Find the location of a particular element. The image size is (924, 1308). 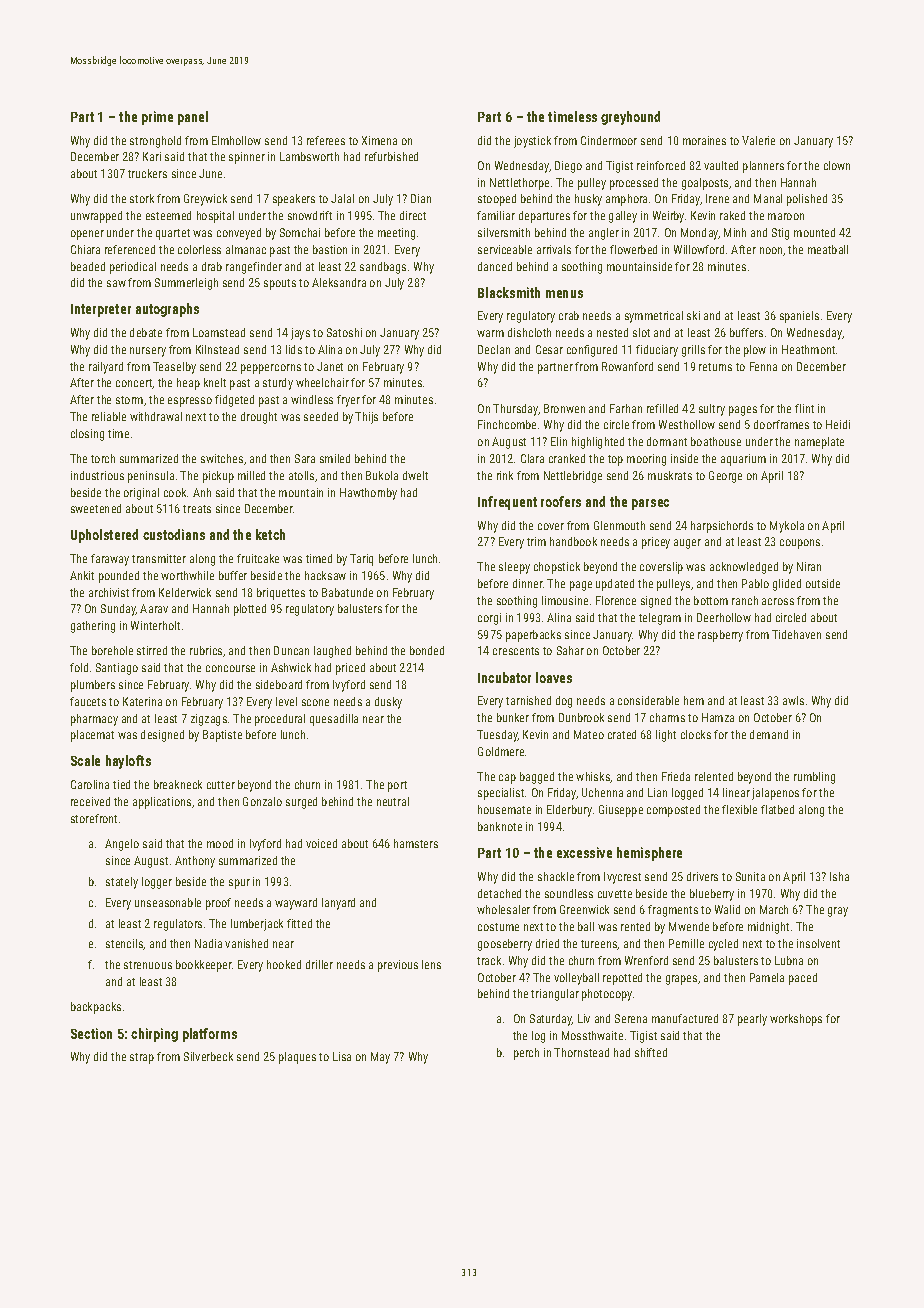

strap is located at coordinates (142, 1058).
